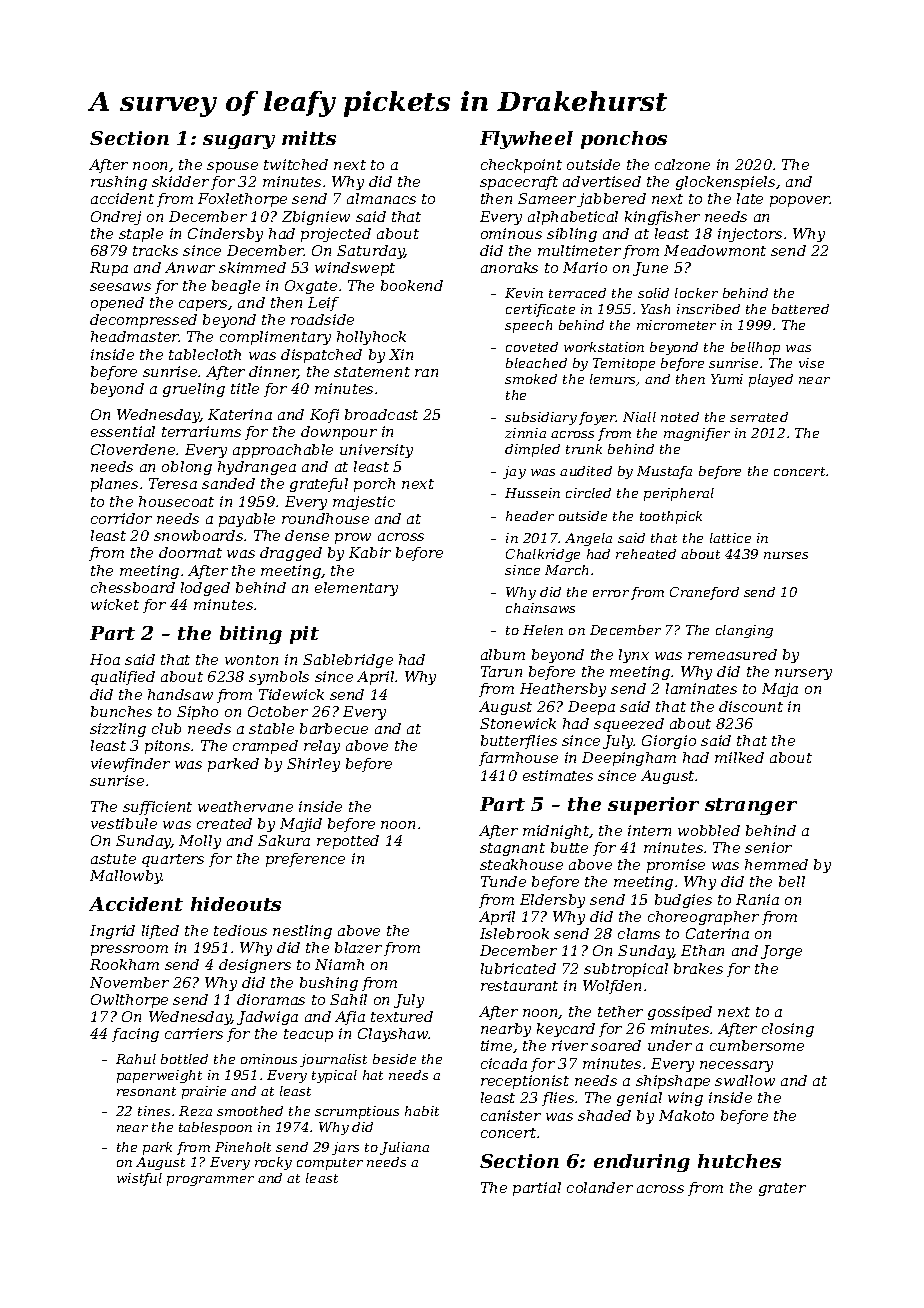 The image size is (924, 1308). I want to click on ponchos, so click(624, 140).
